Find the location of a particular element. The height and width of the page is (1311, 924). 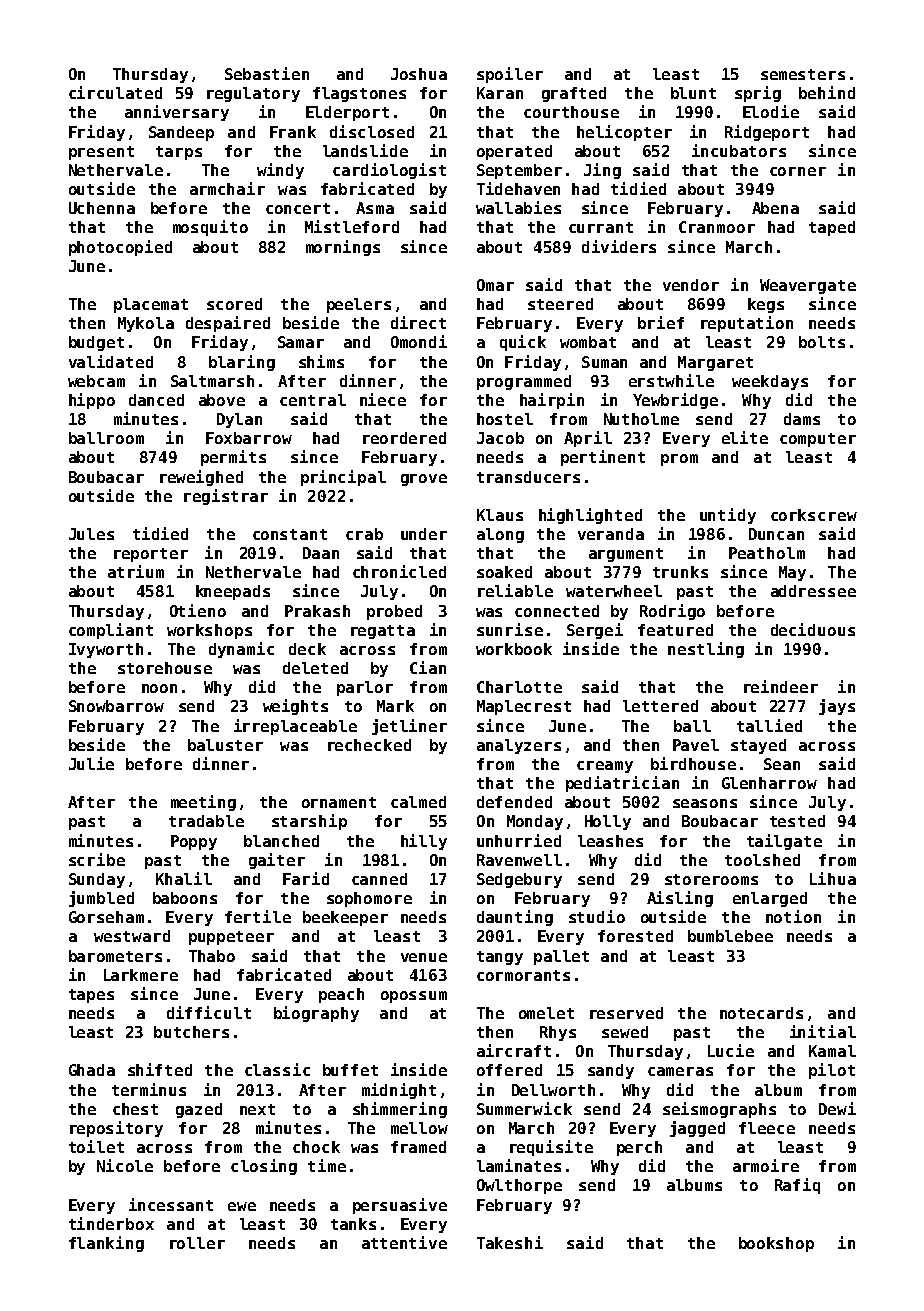

cormorants is located at coordinates (523, 975).
